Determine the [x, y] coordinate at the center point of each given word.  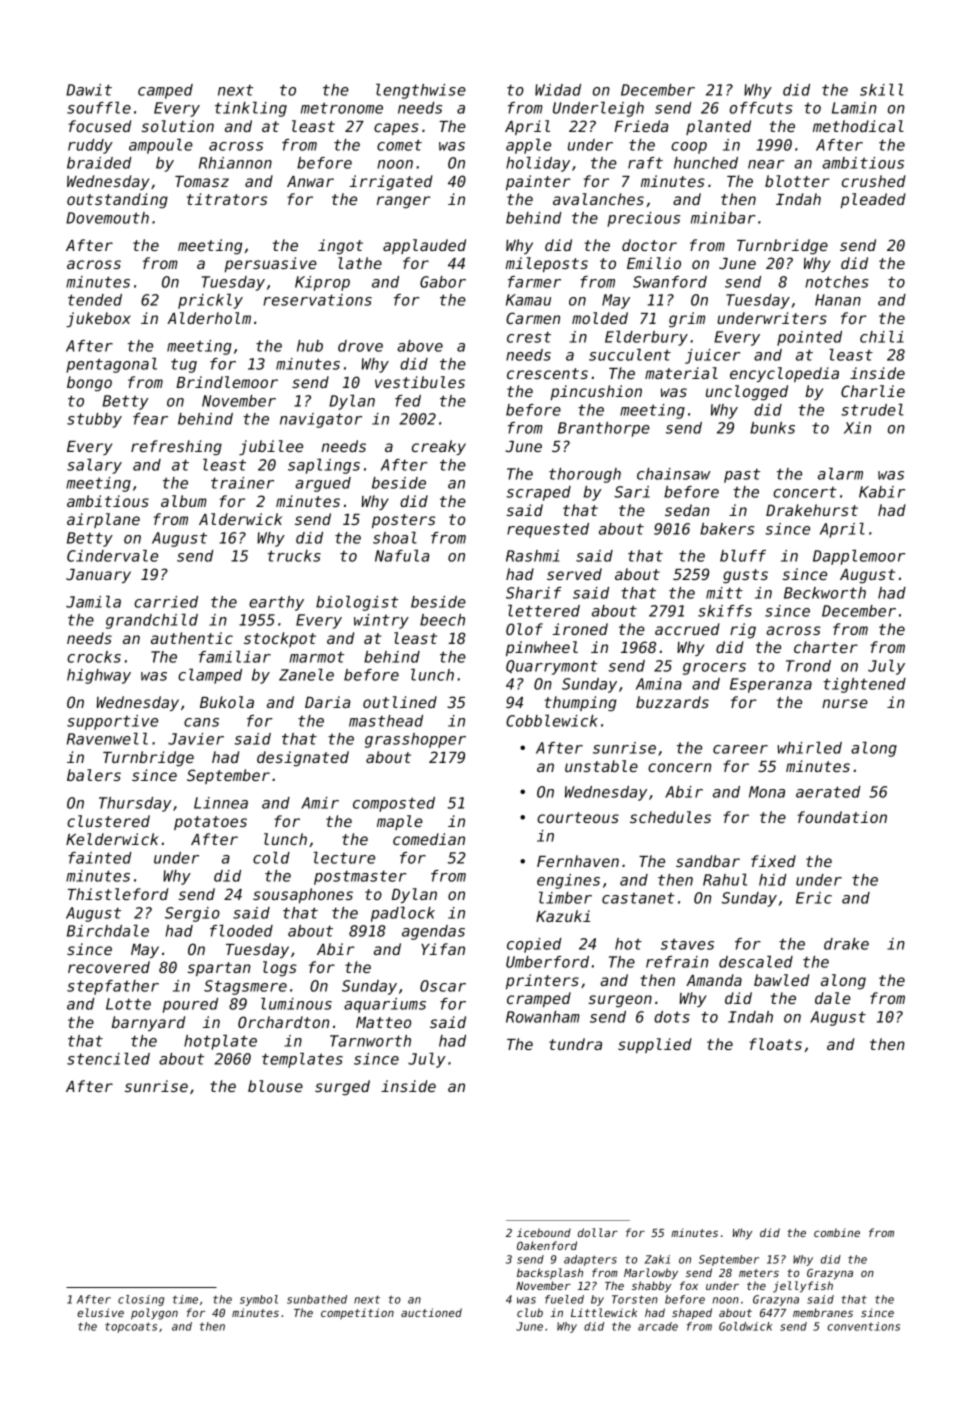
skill [882, 89]
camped [165, 91]
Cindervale [112, 555]
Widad [558, 90]
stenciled [108, 1058]
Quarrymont [552, 667]
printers [542, 981]
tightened [864, 685]
